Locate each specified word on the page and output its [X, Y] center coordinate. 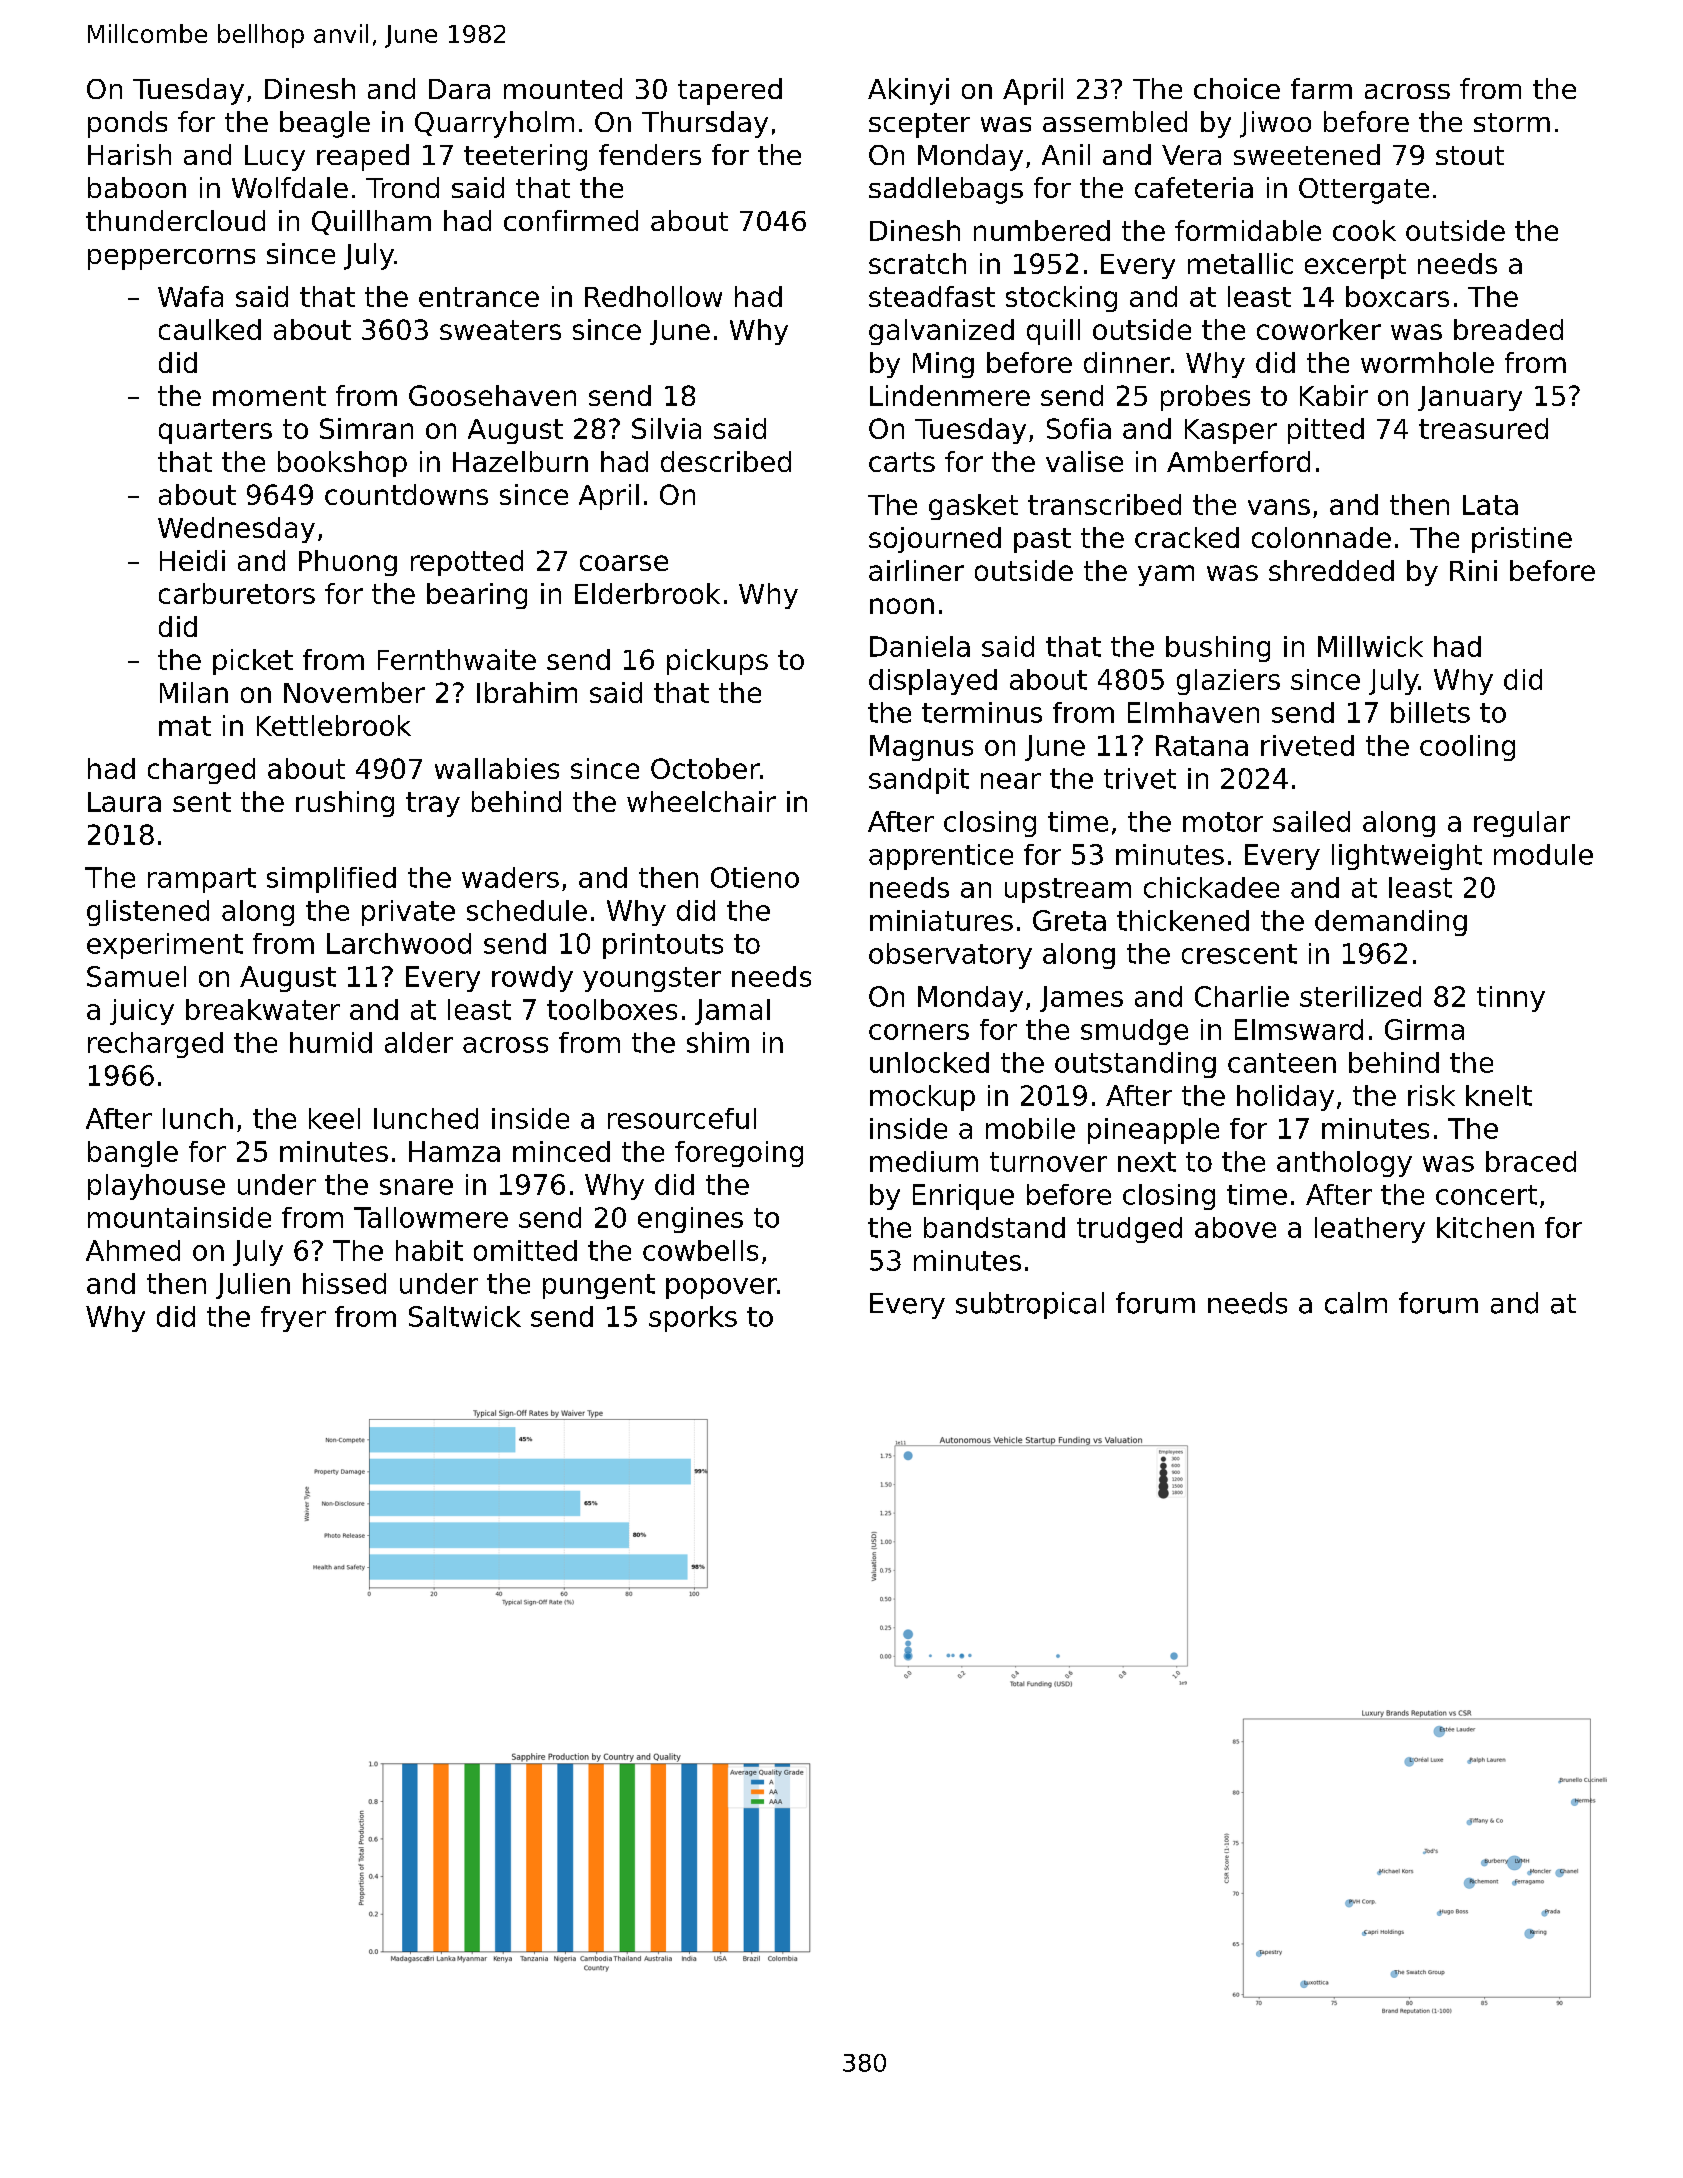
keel [334, 1118]
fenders [650, 154]
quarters [215, 431]
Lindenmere [950, 395]
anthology [1344, 1164]
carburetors [237, 593]
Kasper [1231, 431]
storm [1512, 122]
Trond [402, 187]
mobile [1030, 1128]
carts [902, 462]
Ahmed [133, 1250]
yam [1166, 575]
